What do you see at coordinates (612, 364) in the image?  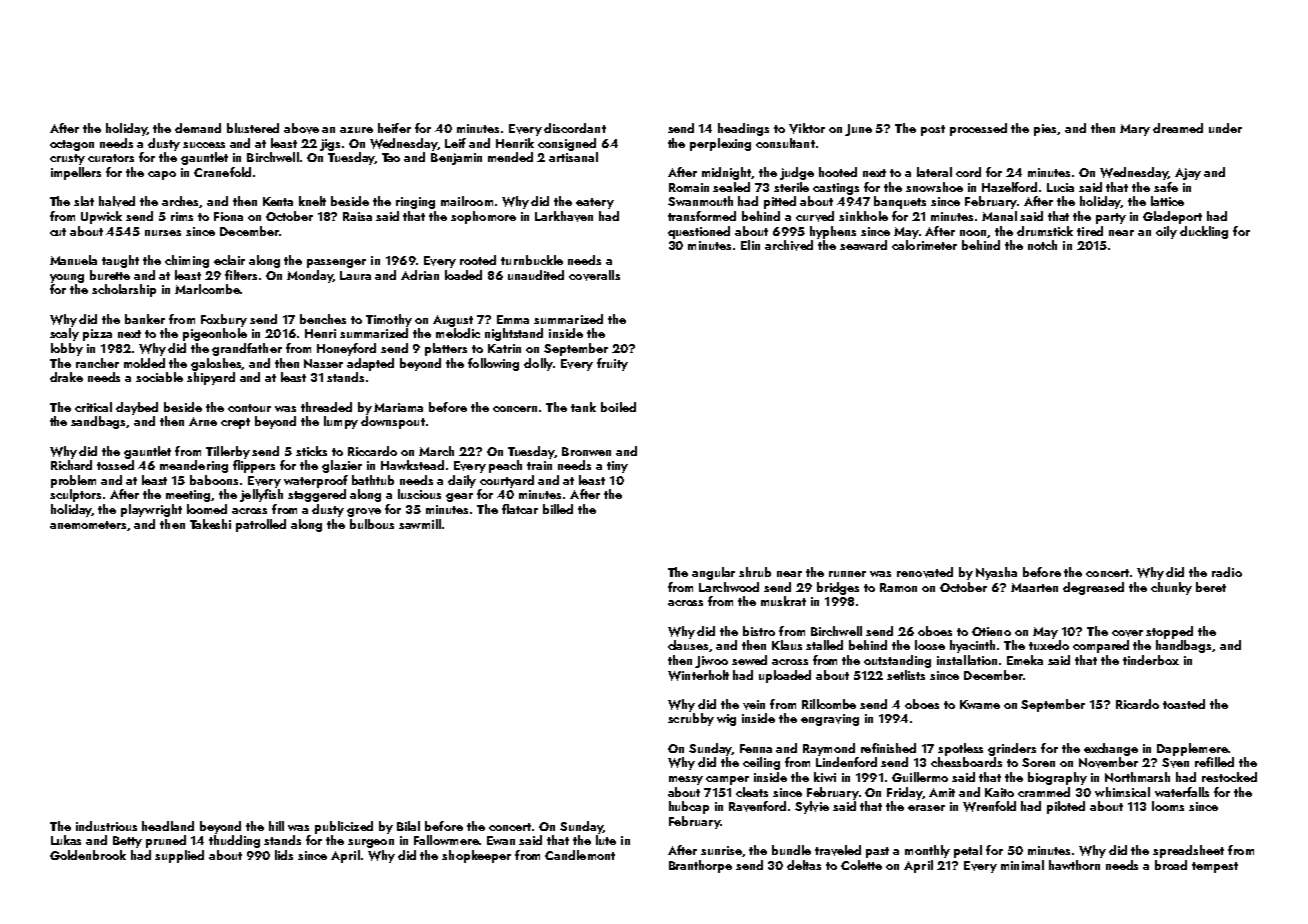 I see `fruity` at bounding box center [612, 364].
